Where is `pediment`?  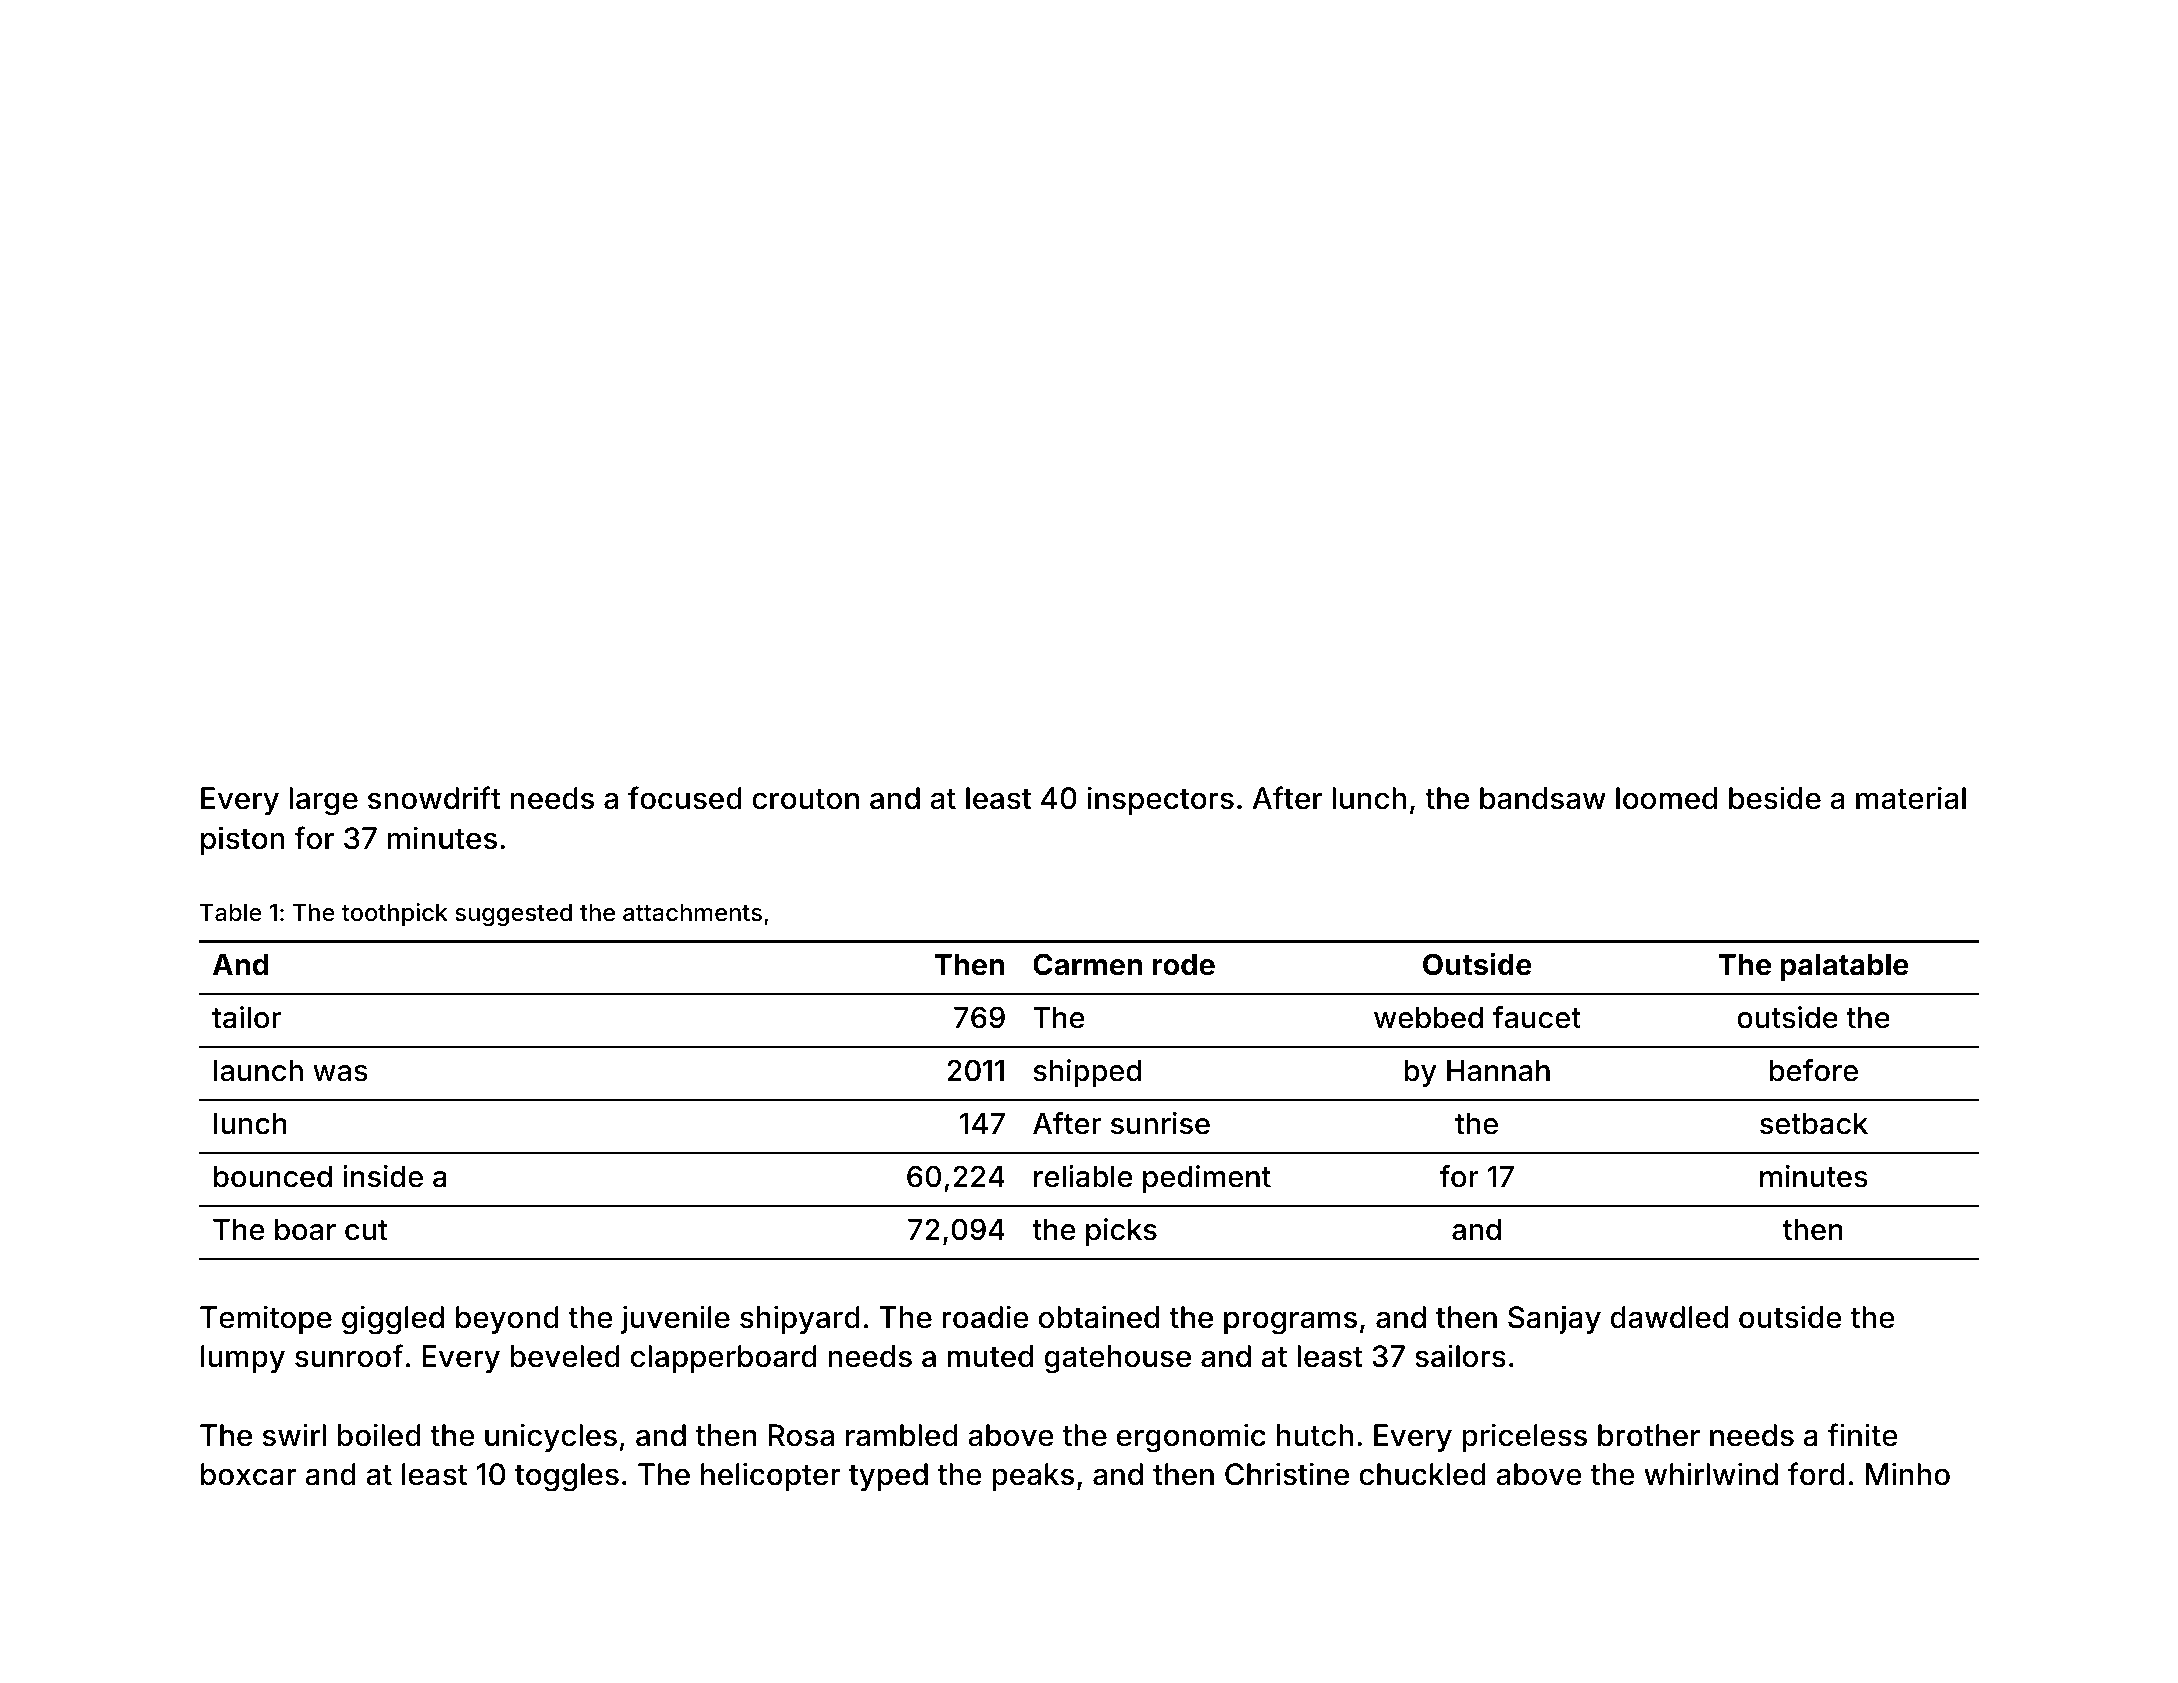 pediment is located at coordinates (1207, 1179).
